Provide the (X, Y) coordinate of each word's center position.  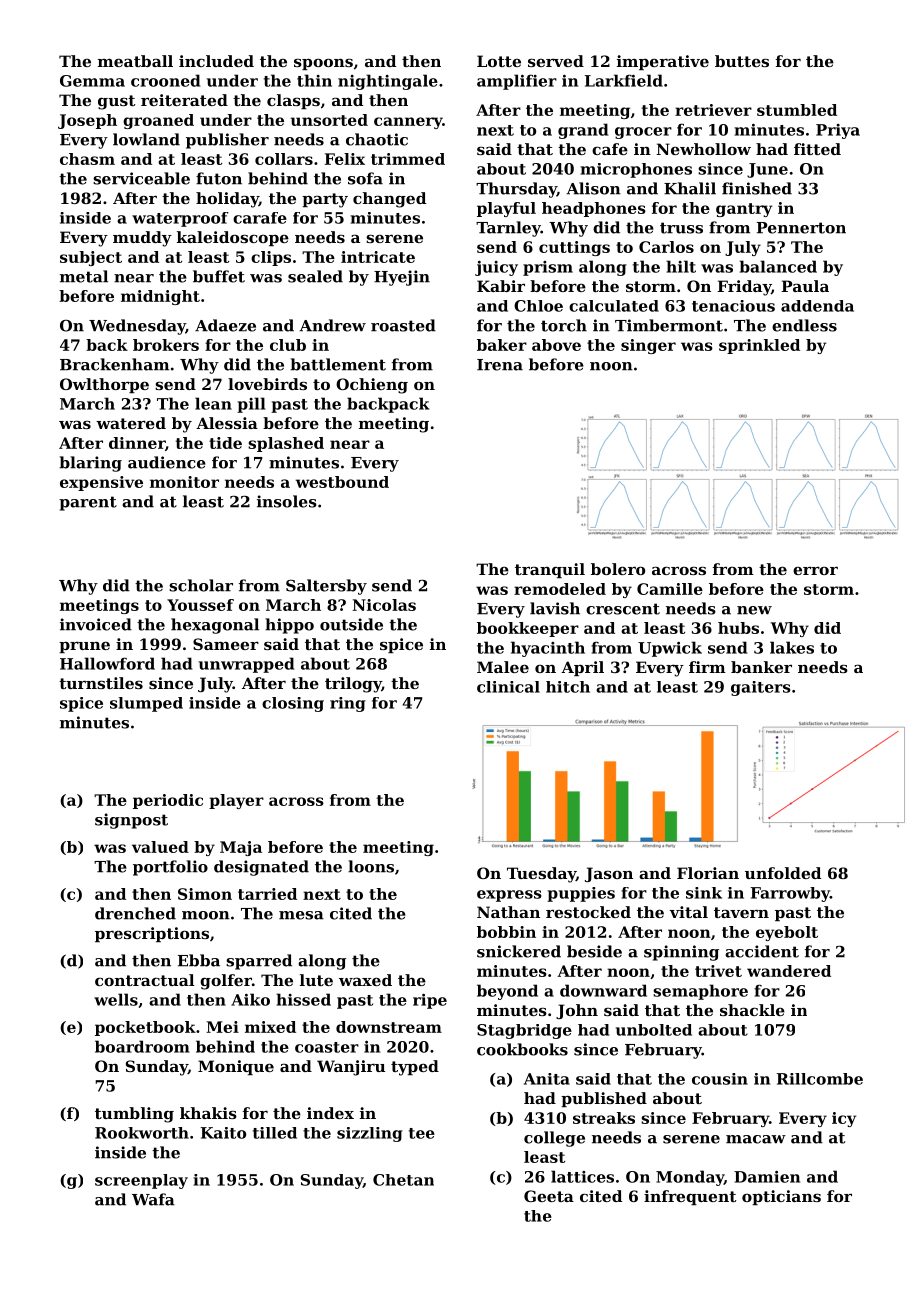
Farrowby (790, 894)
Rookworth (142, 1133)
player (236, 801)
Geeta (549, 1196)
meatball (135, 61)
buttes (742, 61)
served (556, 61)
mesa (301, 915)
